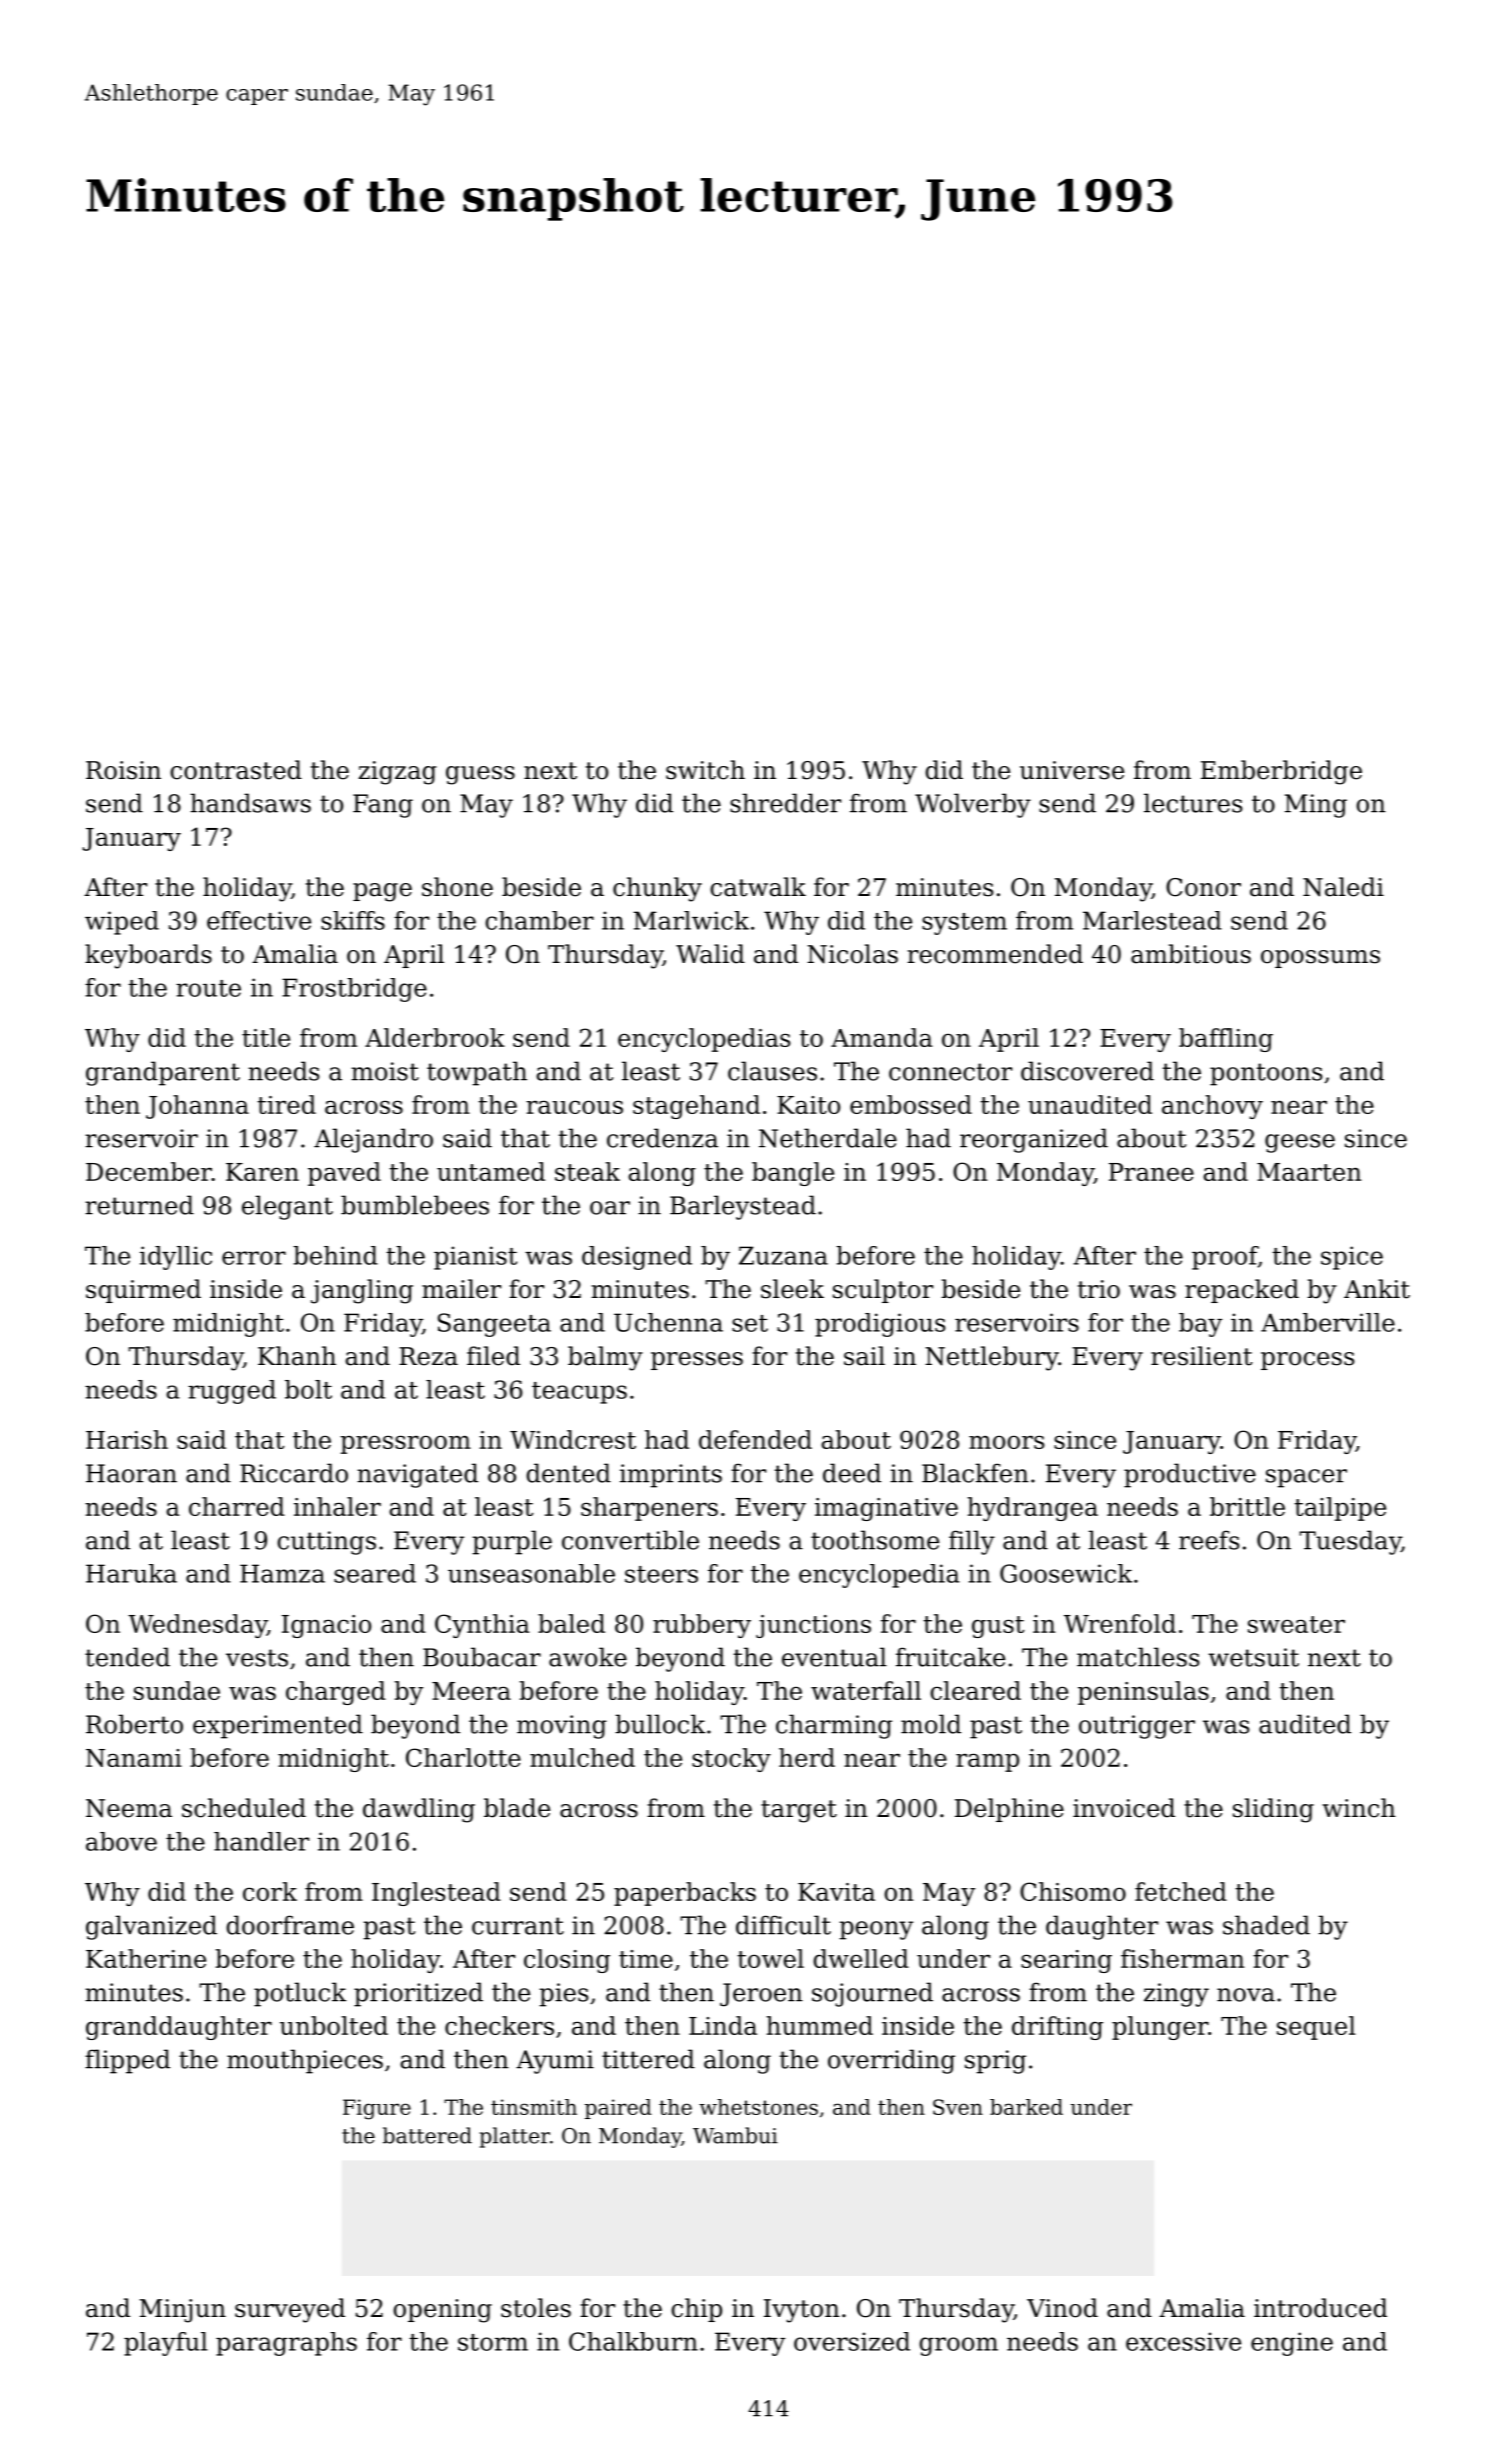  I want to click on catwalk, so click(758, 887).
